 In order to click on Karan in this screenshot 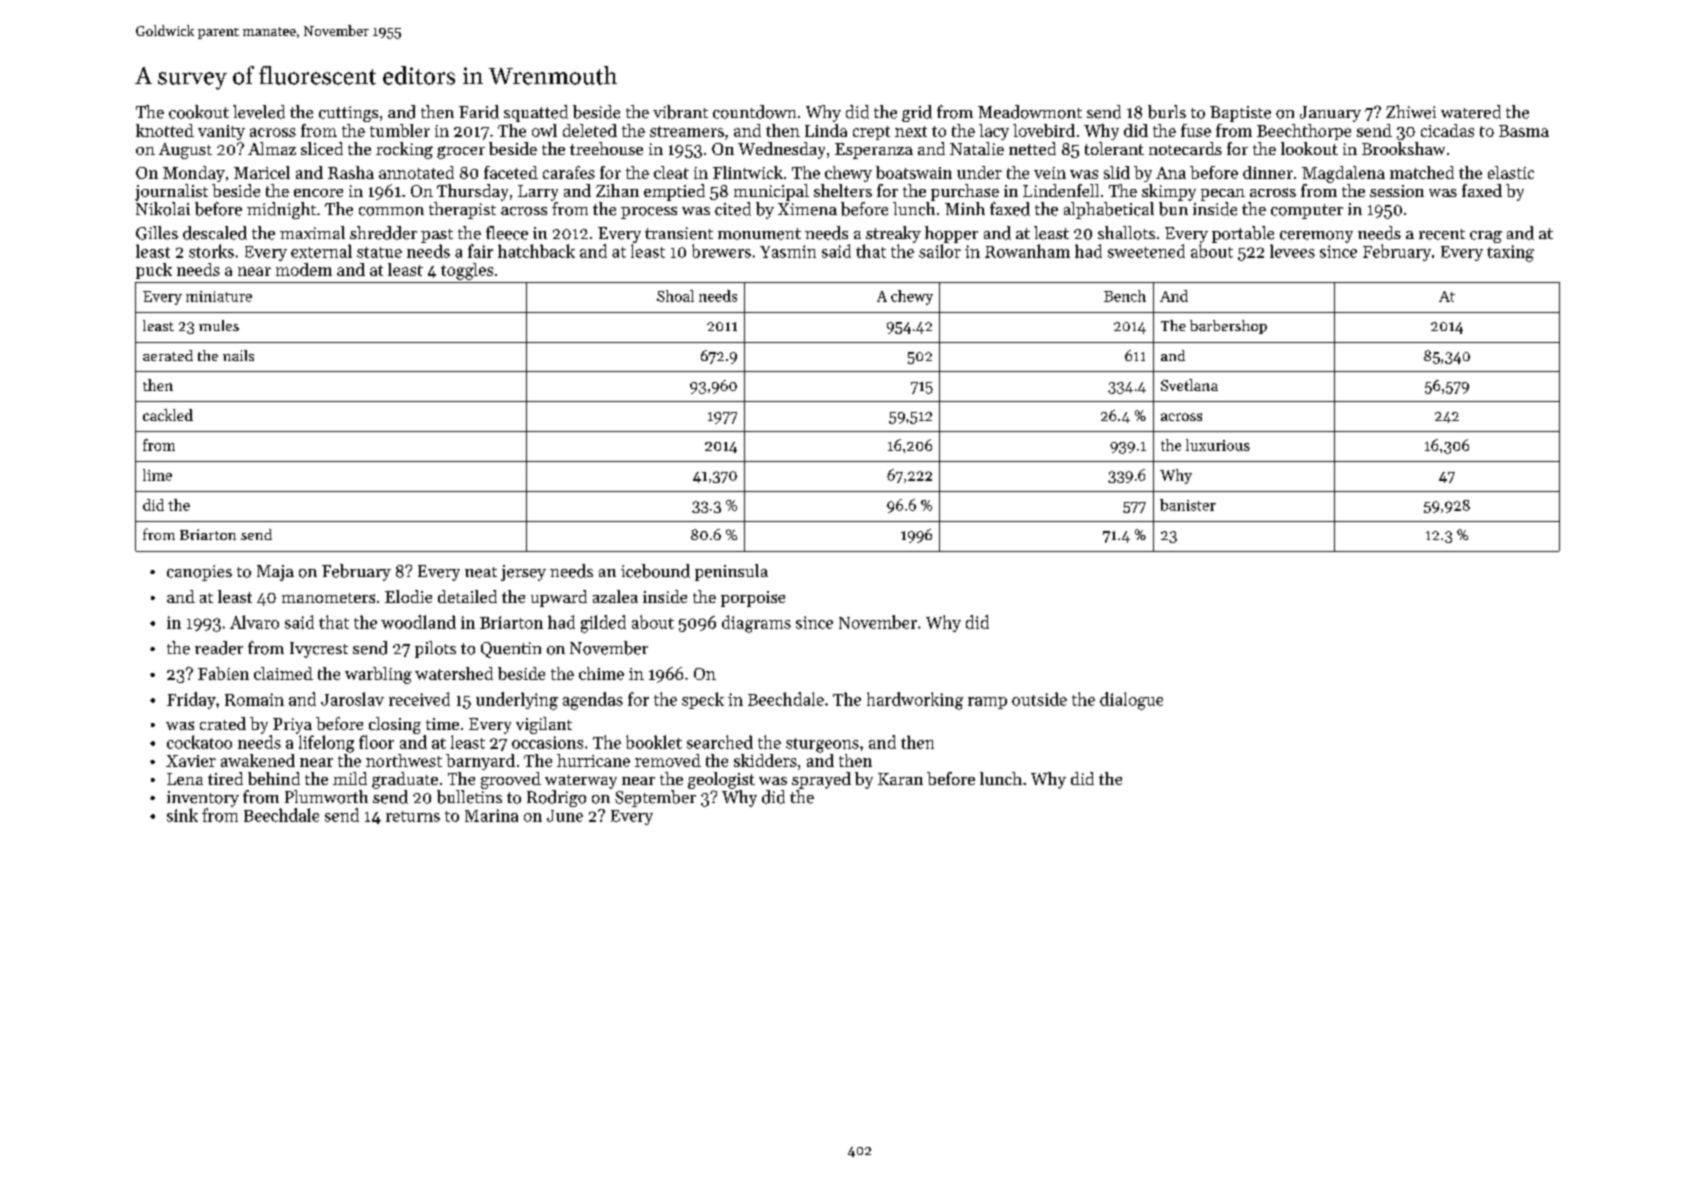, I will do `click(900, 779)`.
